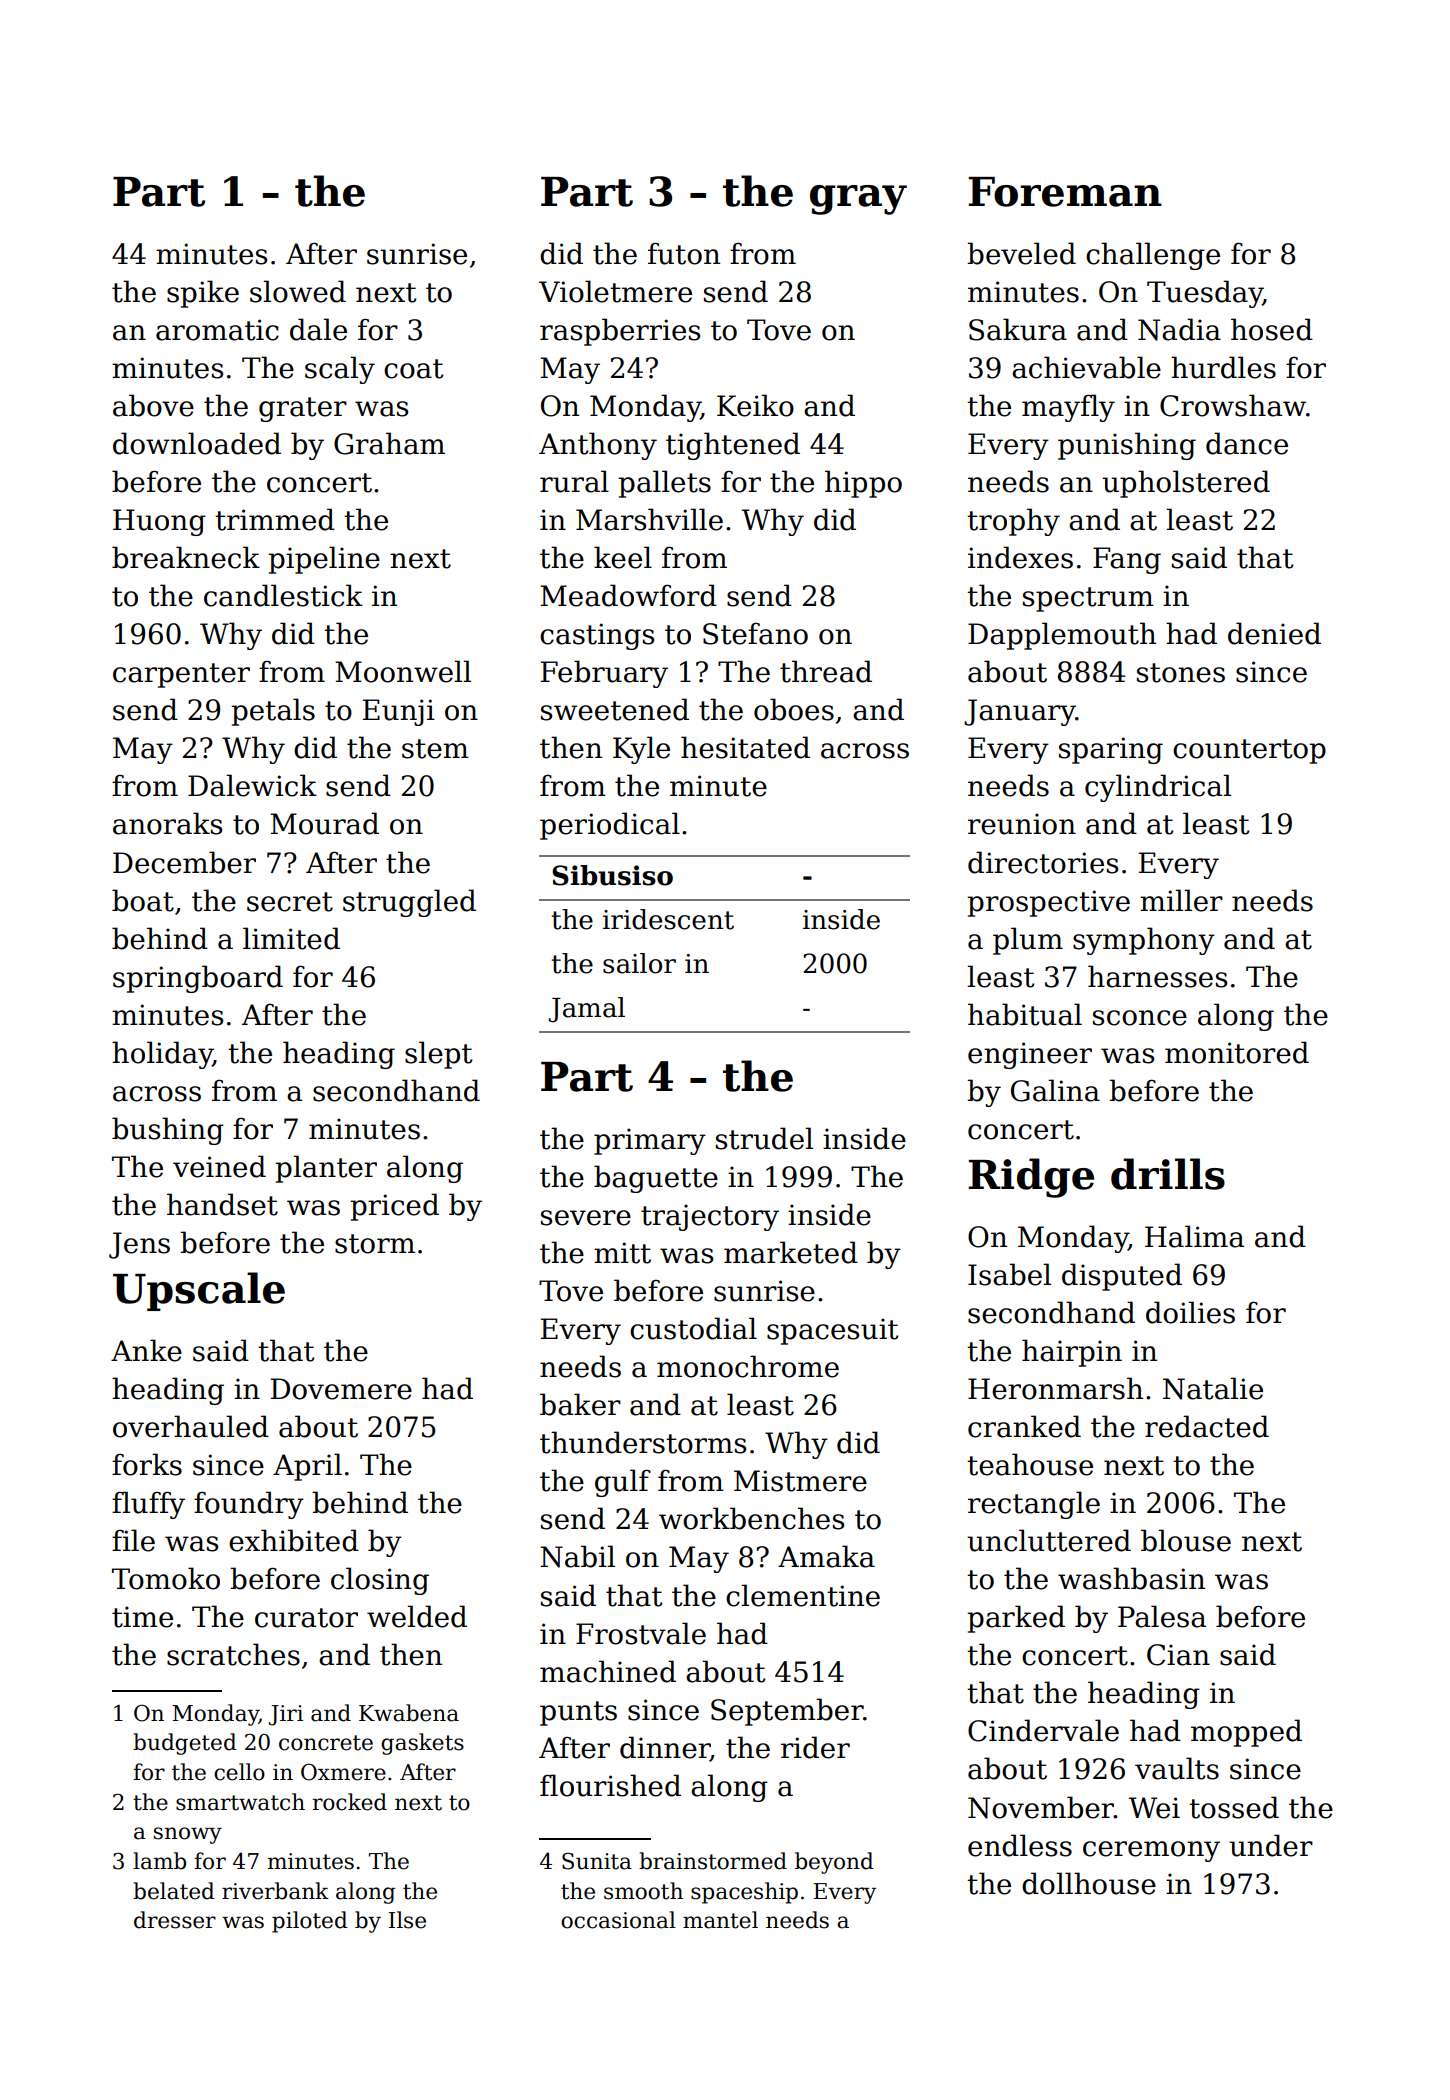  I want to click on anoraks, so click(167, 823).
